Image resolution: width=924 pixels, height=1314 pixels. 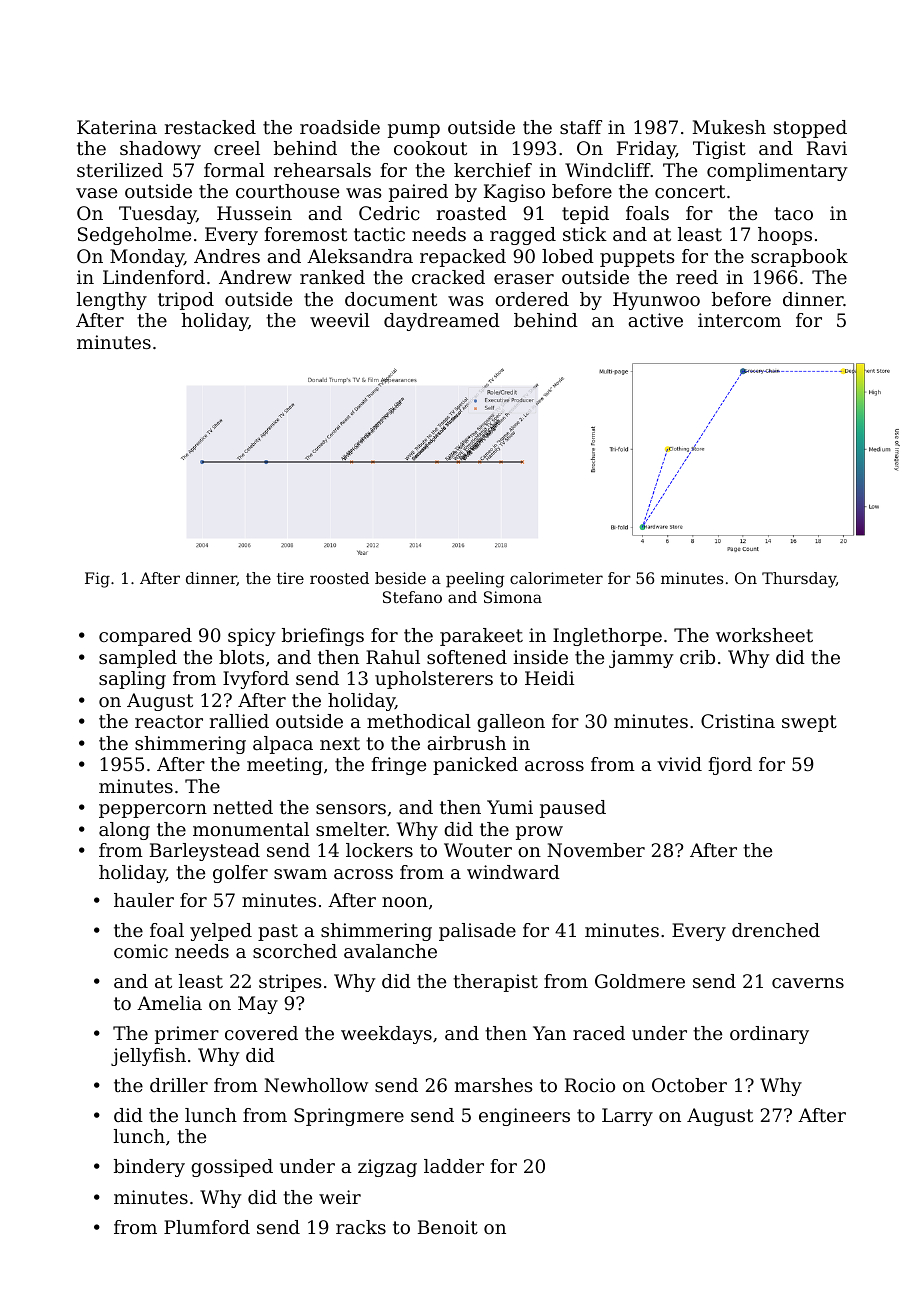 What do you see at coordinates (556, 578) in the image?
I see `calorimeter` at bounding box center [556, 578].
